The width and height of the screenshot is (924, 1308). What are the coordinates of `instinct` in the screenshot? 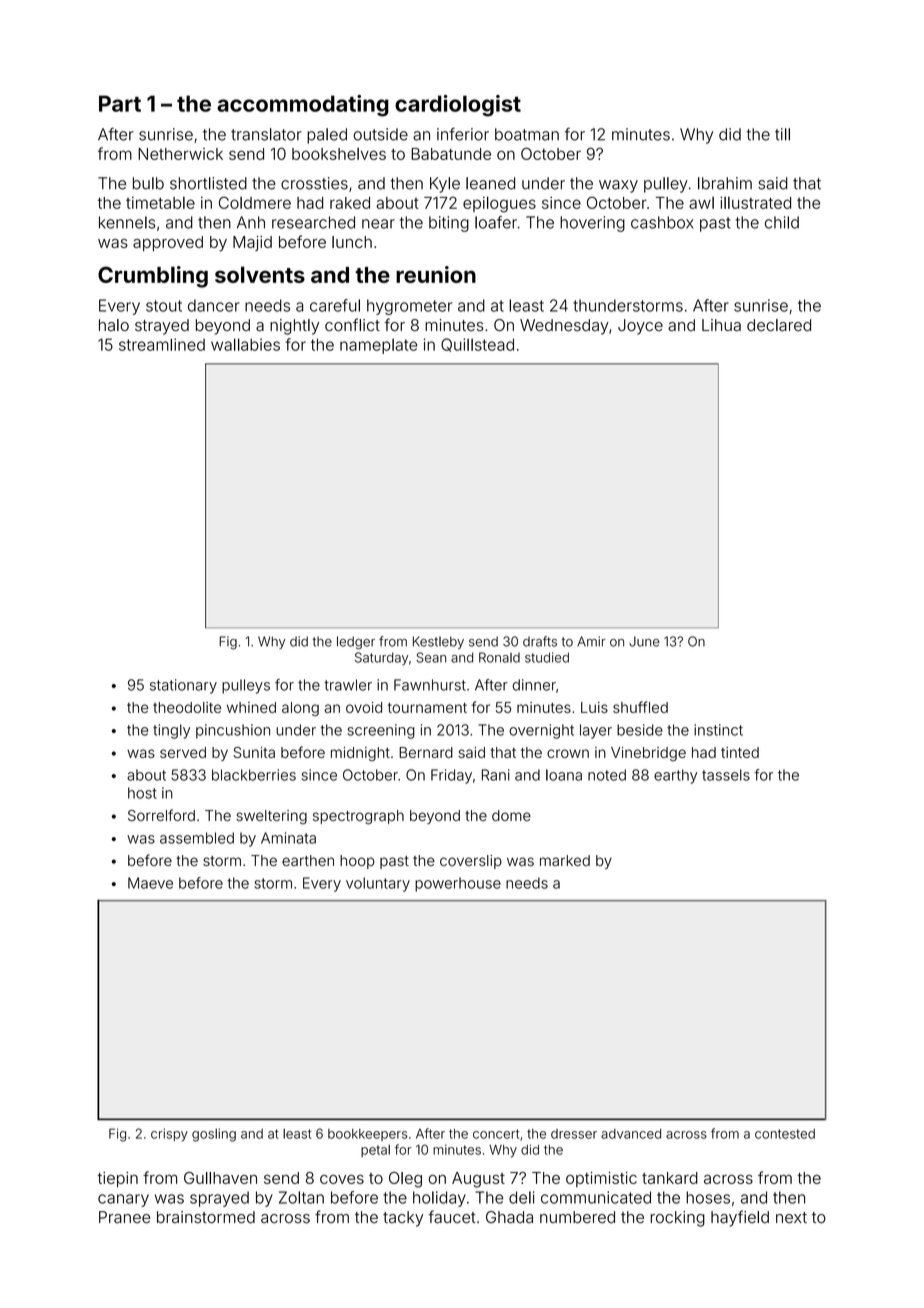 It's located at (718, 730).
